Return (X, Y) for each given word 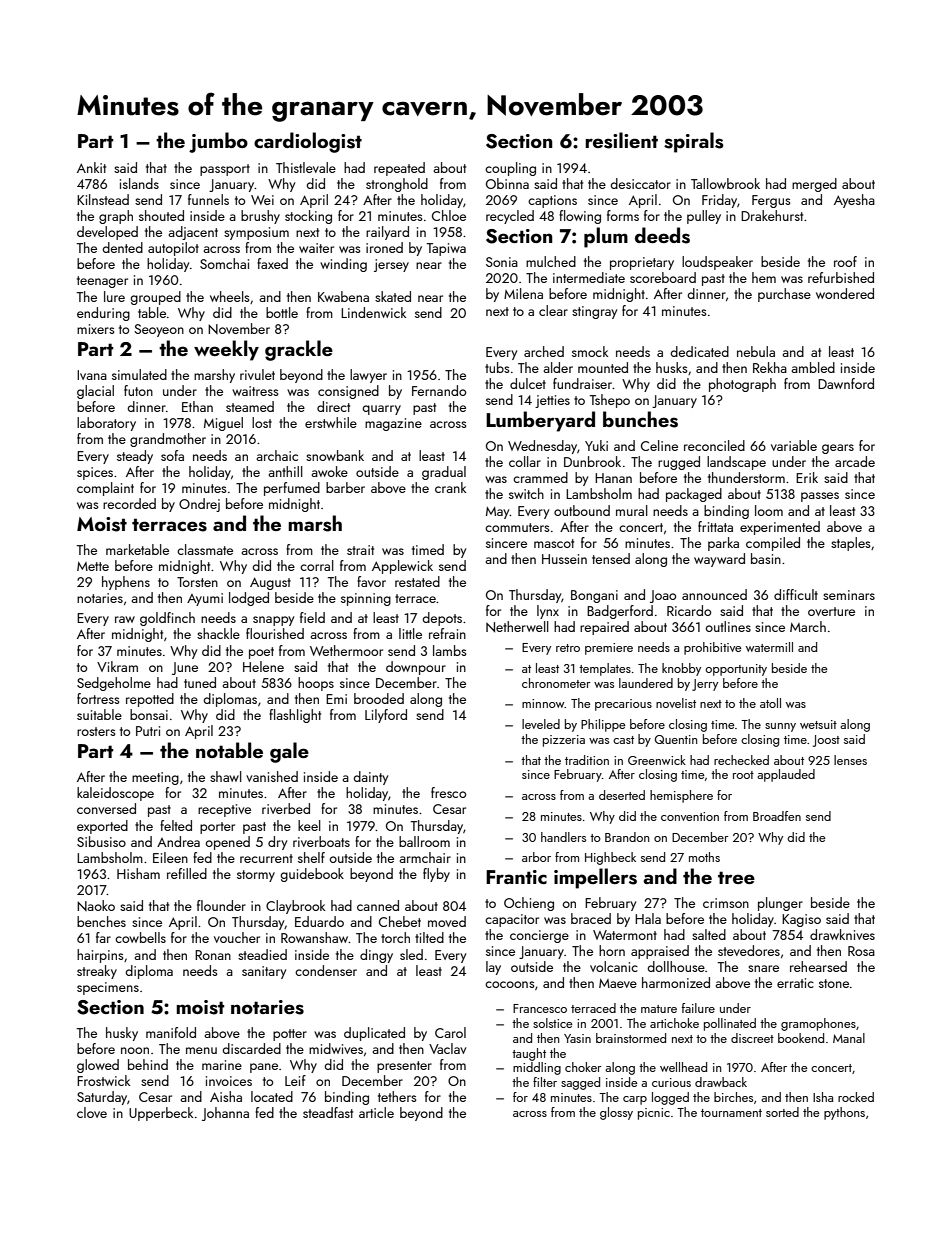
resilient (621, 140)
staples (850, 544)
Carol (450, 1032)
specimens (108, 988)
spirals (694, 142)
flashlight (295, 716)
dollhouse (676, 966)
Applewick (402, 567)
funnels (208, 199)
